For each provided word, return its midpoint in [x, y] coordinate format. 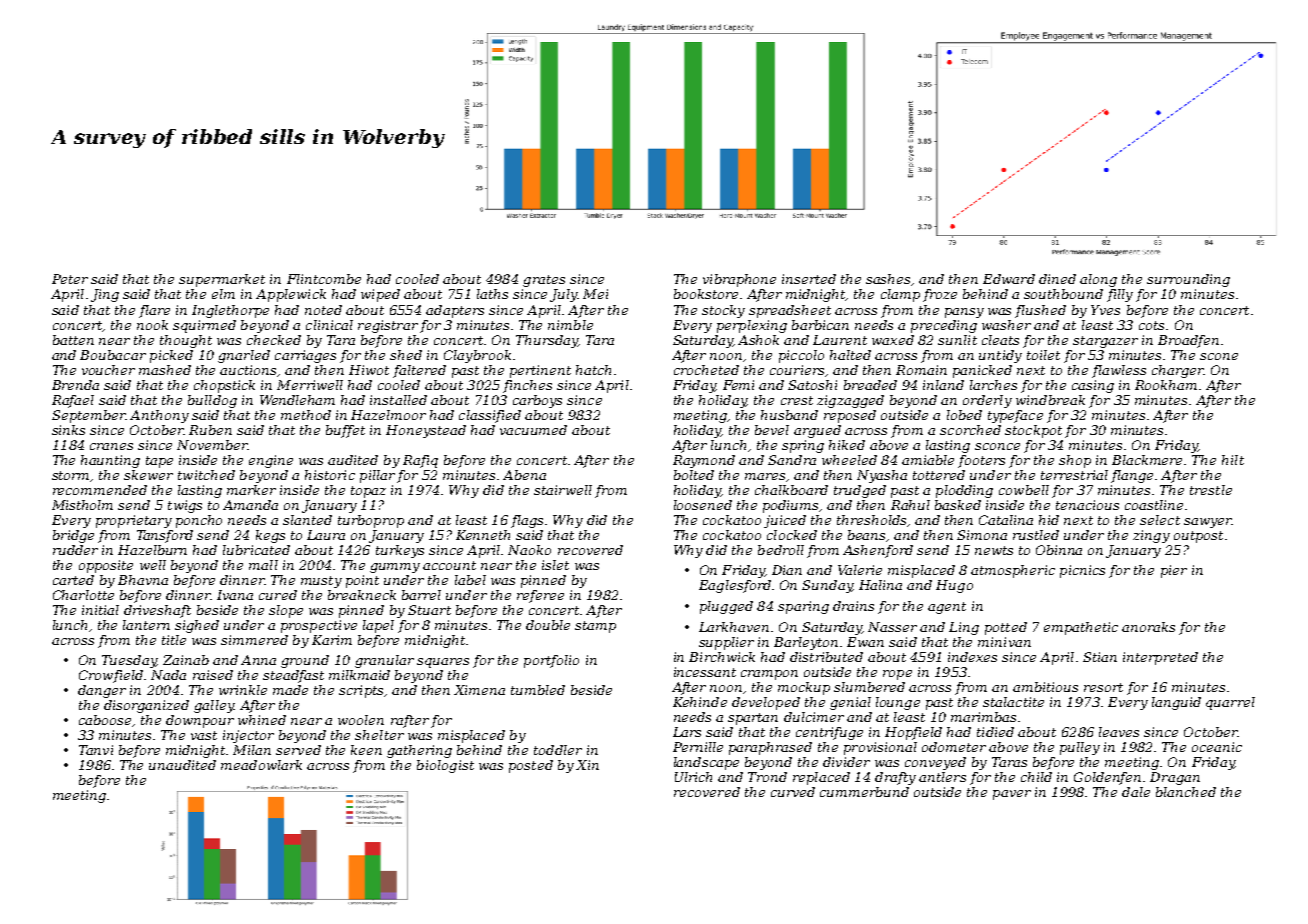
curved [793, 792]
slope [286, 611]
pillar [377, 476]
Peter [70, 279]
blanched [1186, 792]
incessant [705, 672]
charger [1178, 371]
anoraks [1148, 627]
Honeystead [426, 431]
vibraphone [739, 280]
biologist [445, 766]
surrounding [1188, 280]
